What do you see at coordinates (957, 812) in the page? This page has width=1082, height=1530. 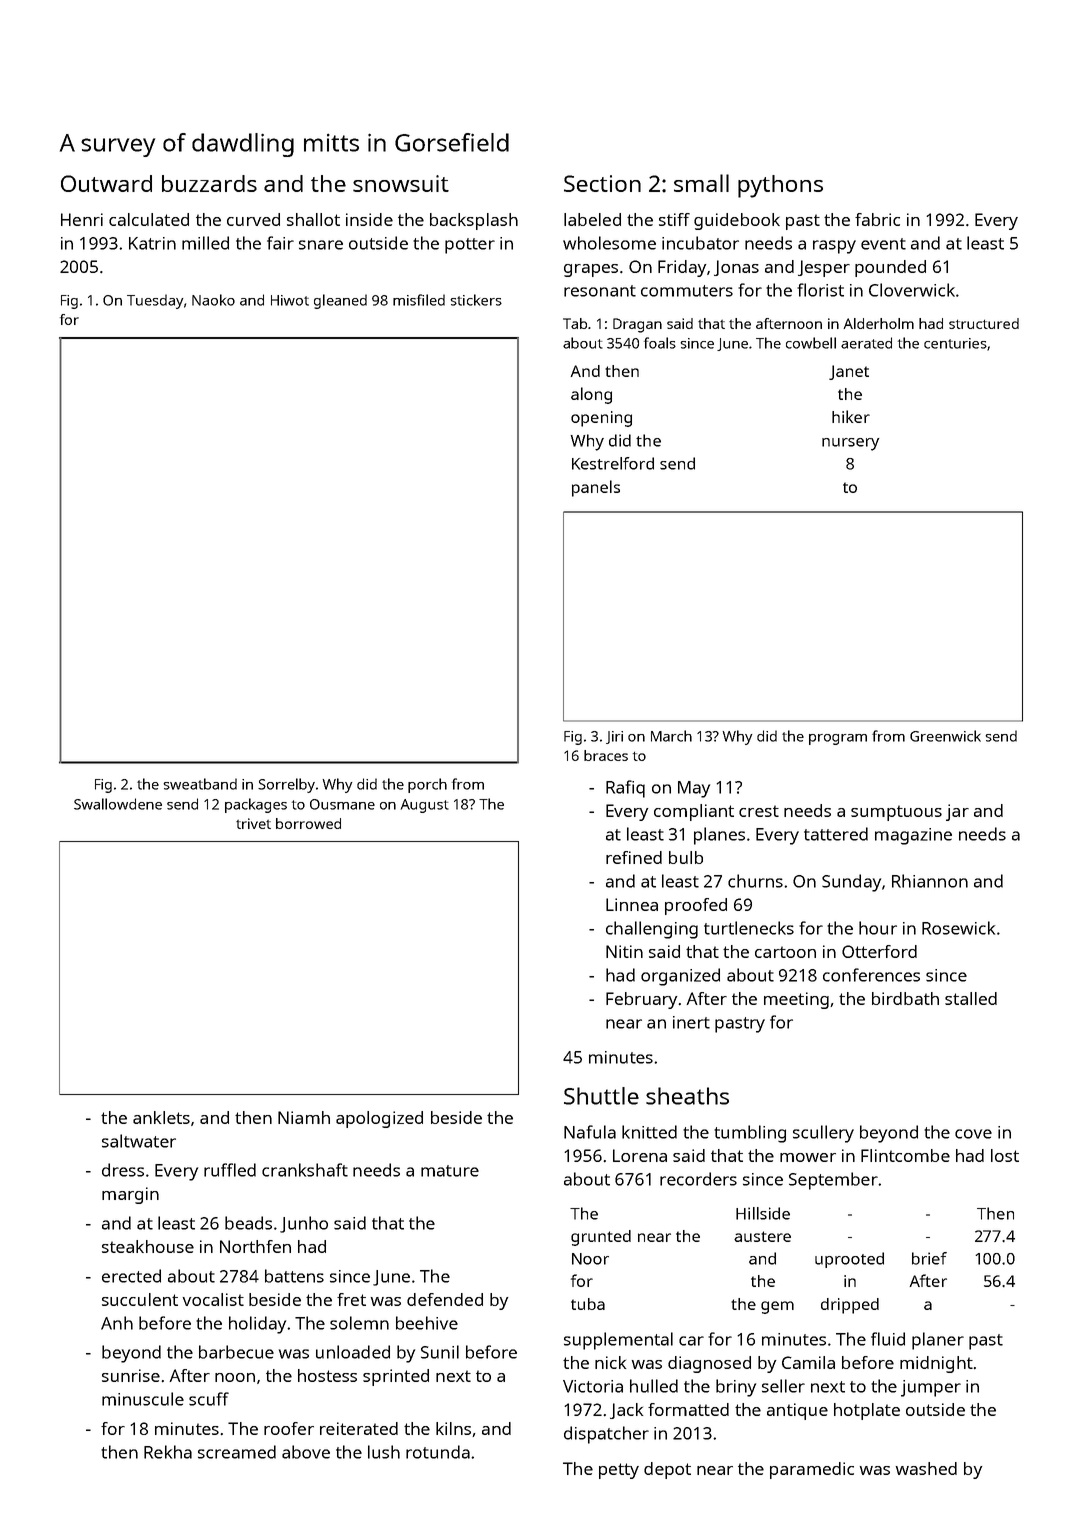 I see `jar` at bounding box center [957, 812].
